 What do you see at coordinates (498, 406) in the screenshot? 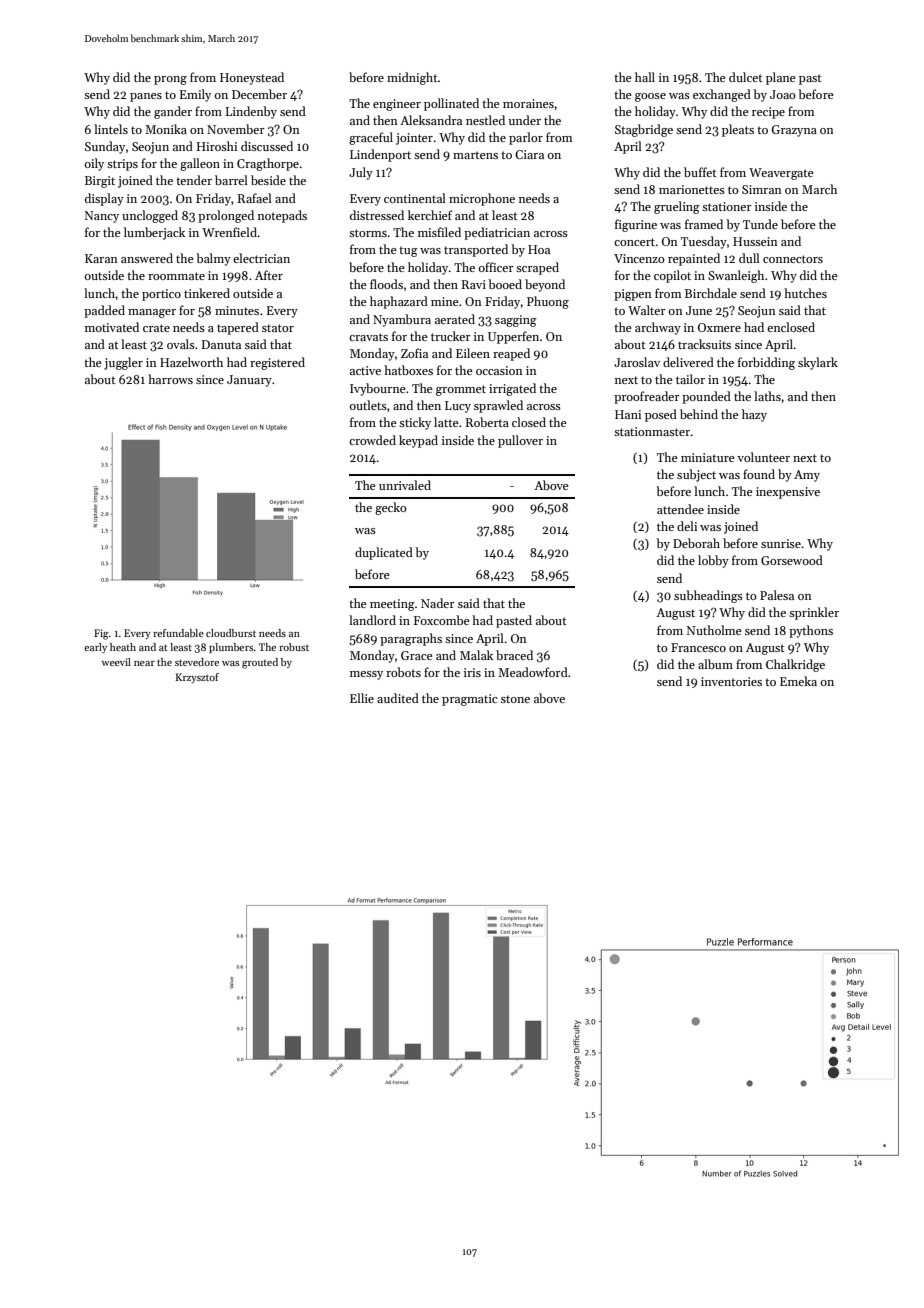
I see `sprawled` at bounding box center [498, 406].
